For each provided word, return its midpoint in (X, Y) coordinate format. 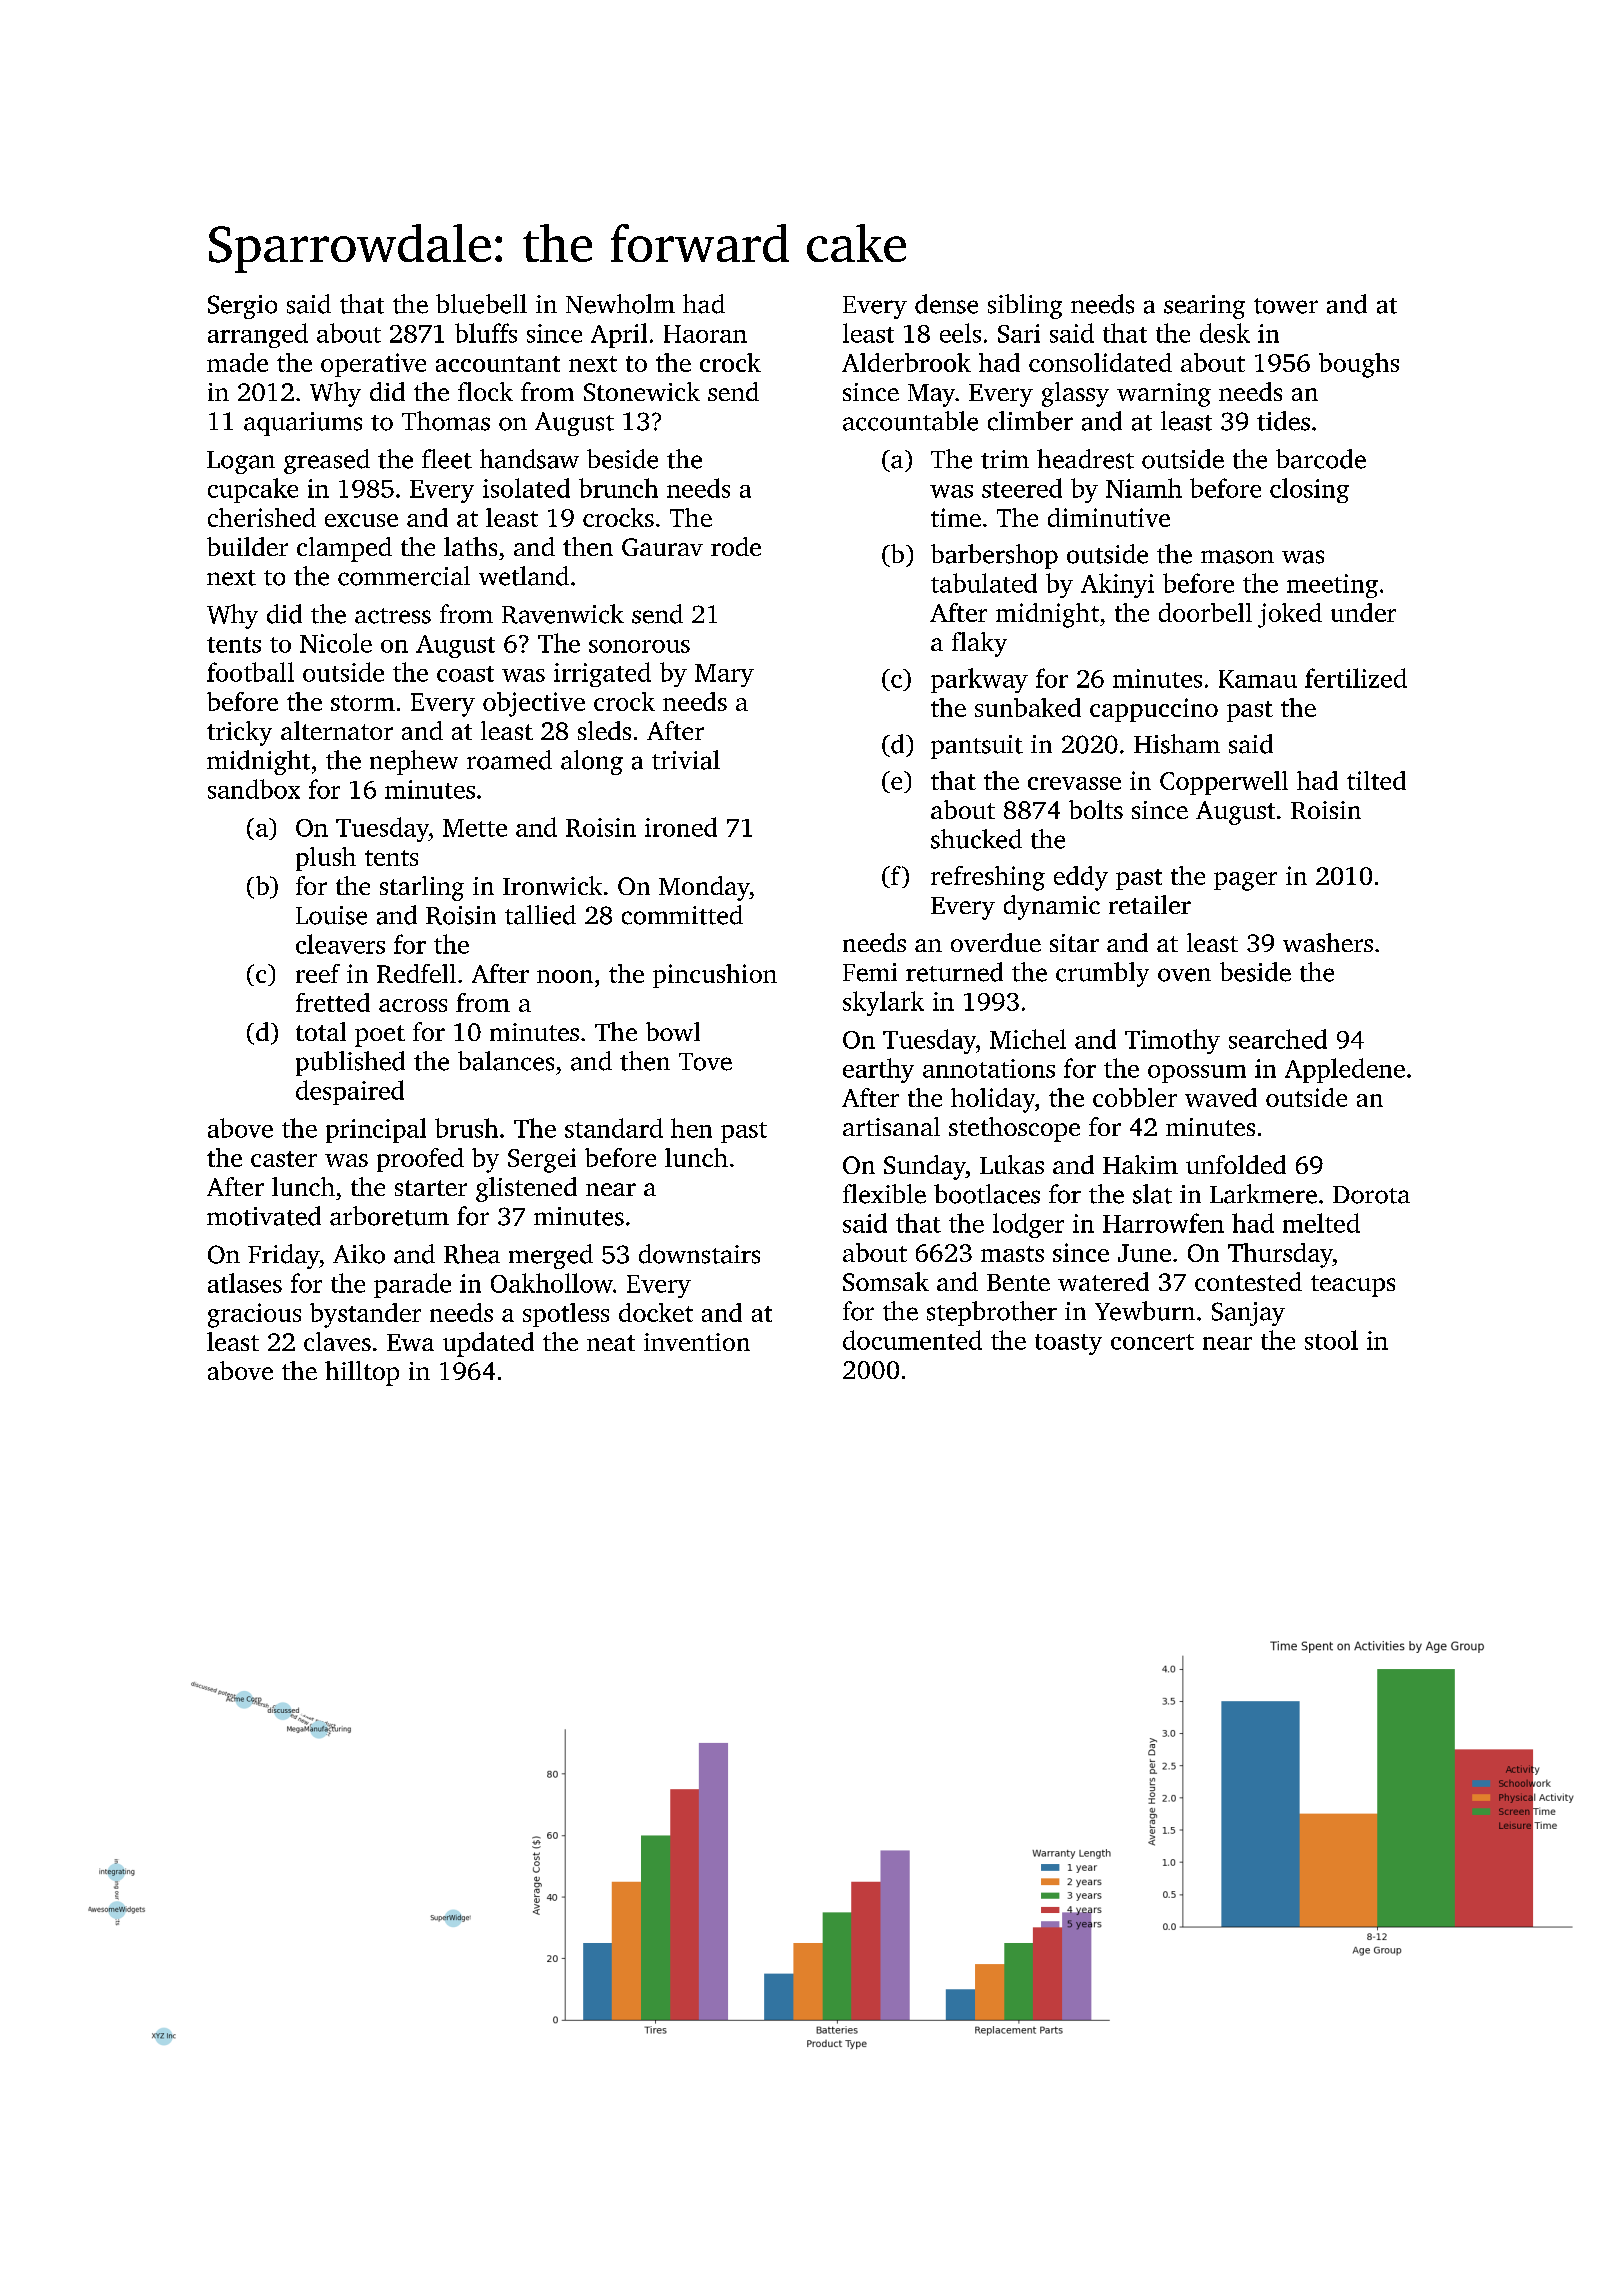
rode (736, 546)
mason (1237, 557)
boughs (1359, 365)
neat (611, 1343)
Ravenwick (563, 614)
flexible (884, 1194)
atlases (245, 1283)
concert (1152, 1342)
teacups (1353, 1286)
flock (485, 391)
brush (466, 1128)
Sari (1019, 333)
